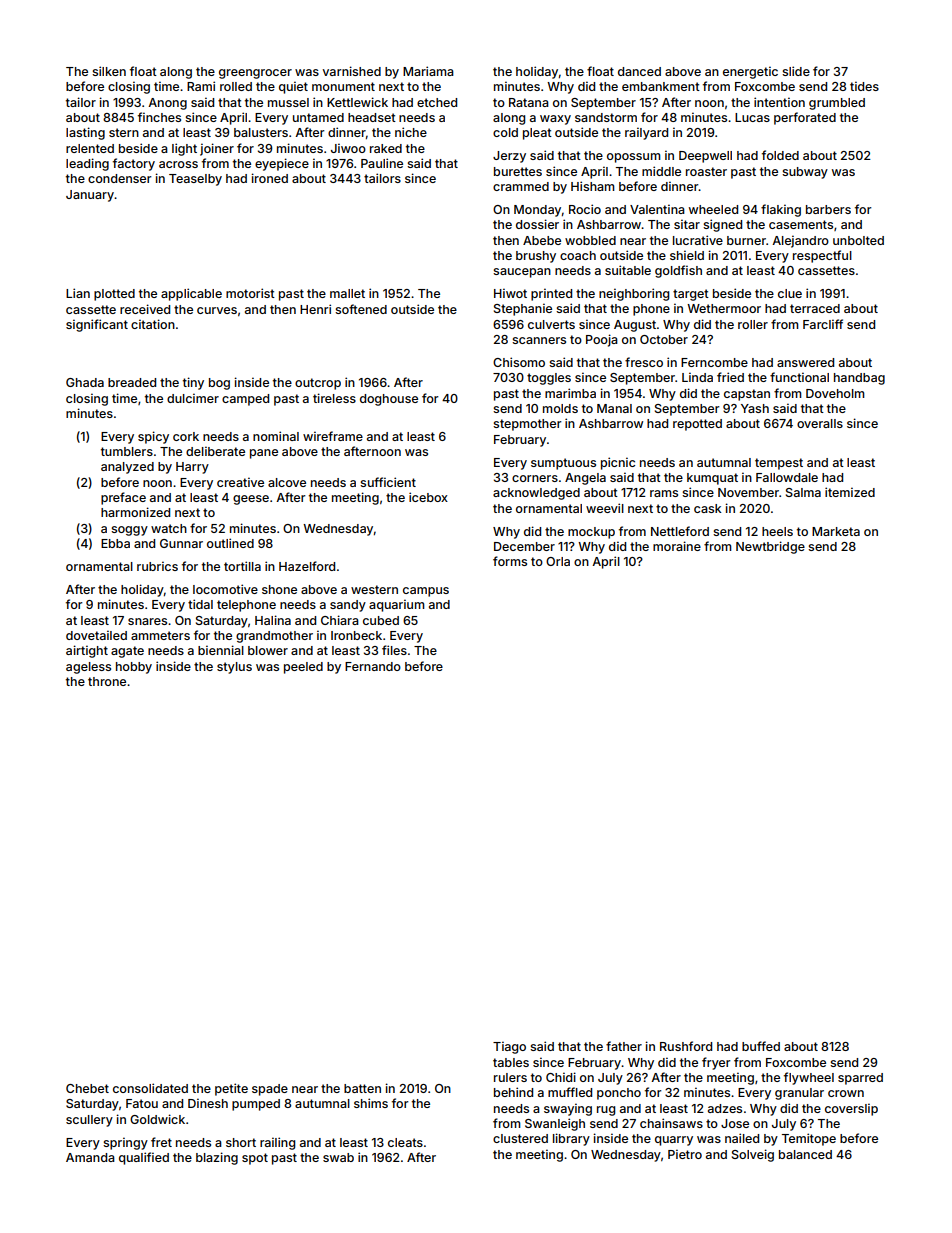  I want to click on greengrocer, so click(255, 74).
